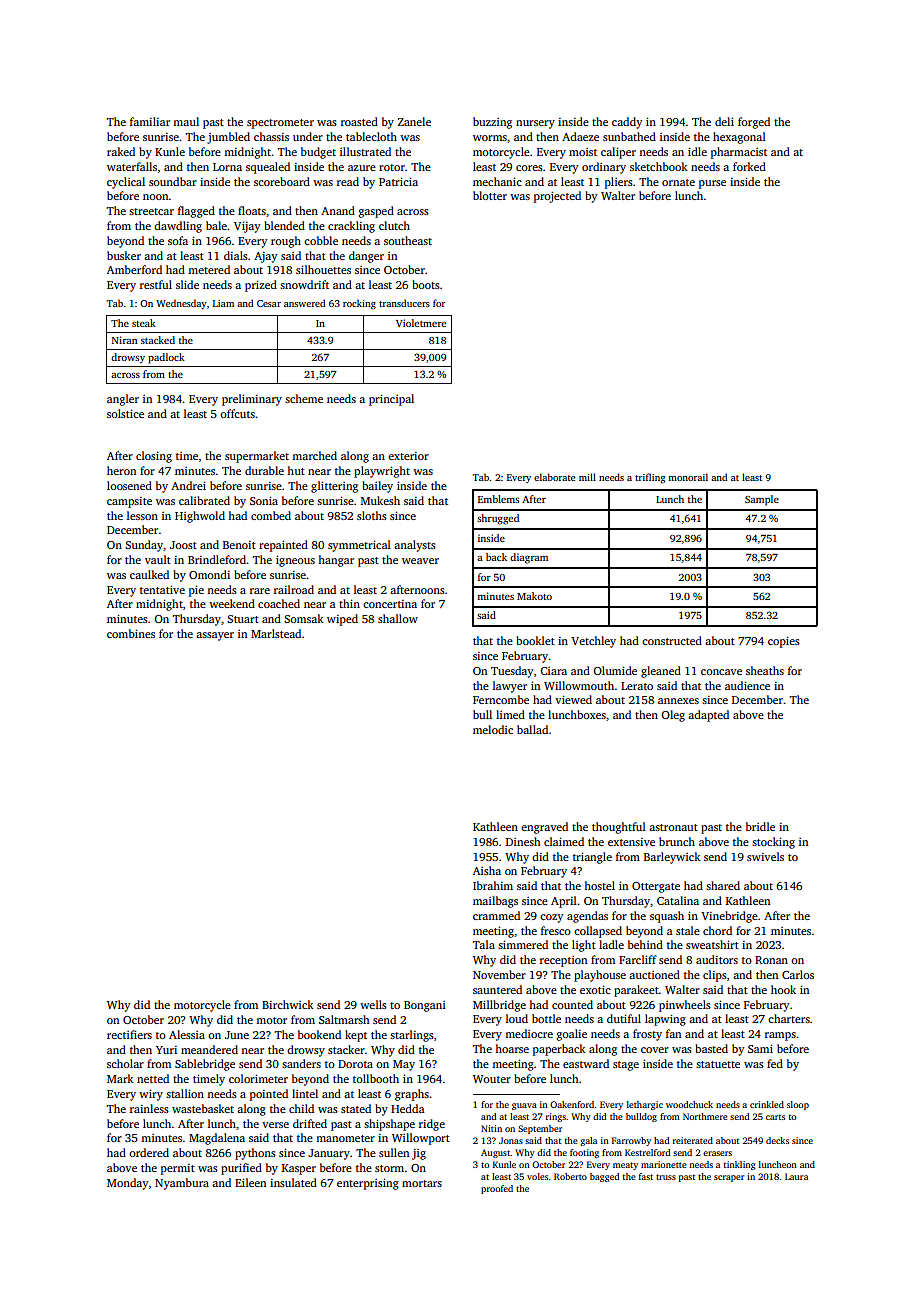 This screenshot has height=1308, width=924. I want to click on shrugged, so click(498, 519).
